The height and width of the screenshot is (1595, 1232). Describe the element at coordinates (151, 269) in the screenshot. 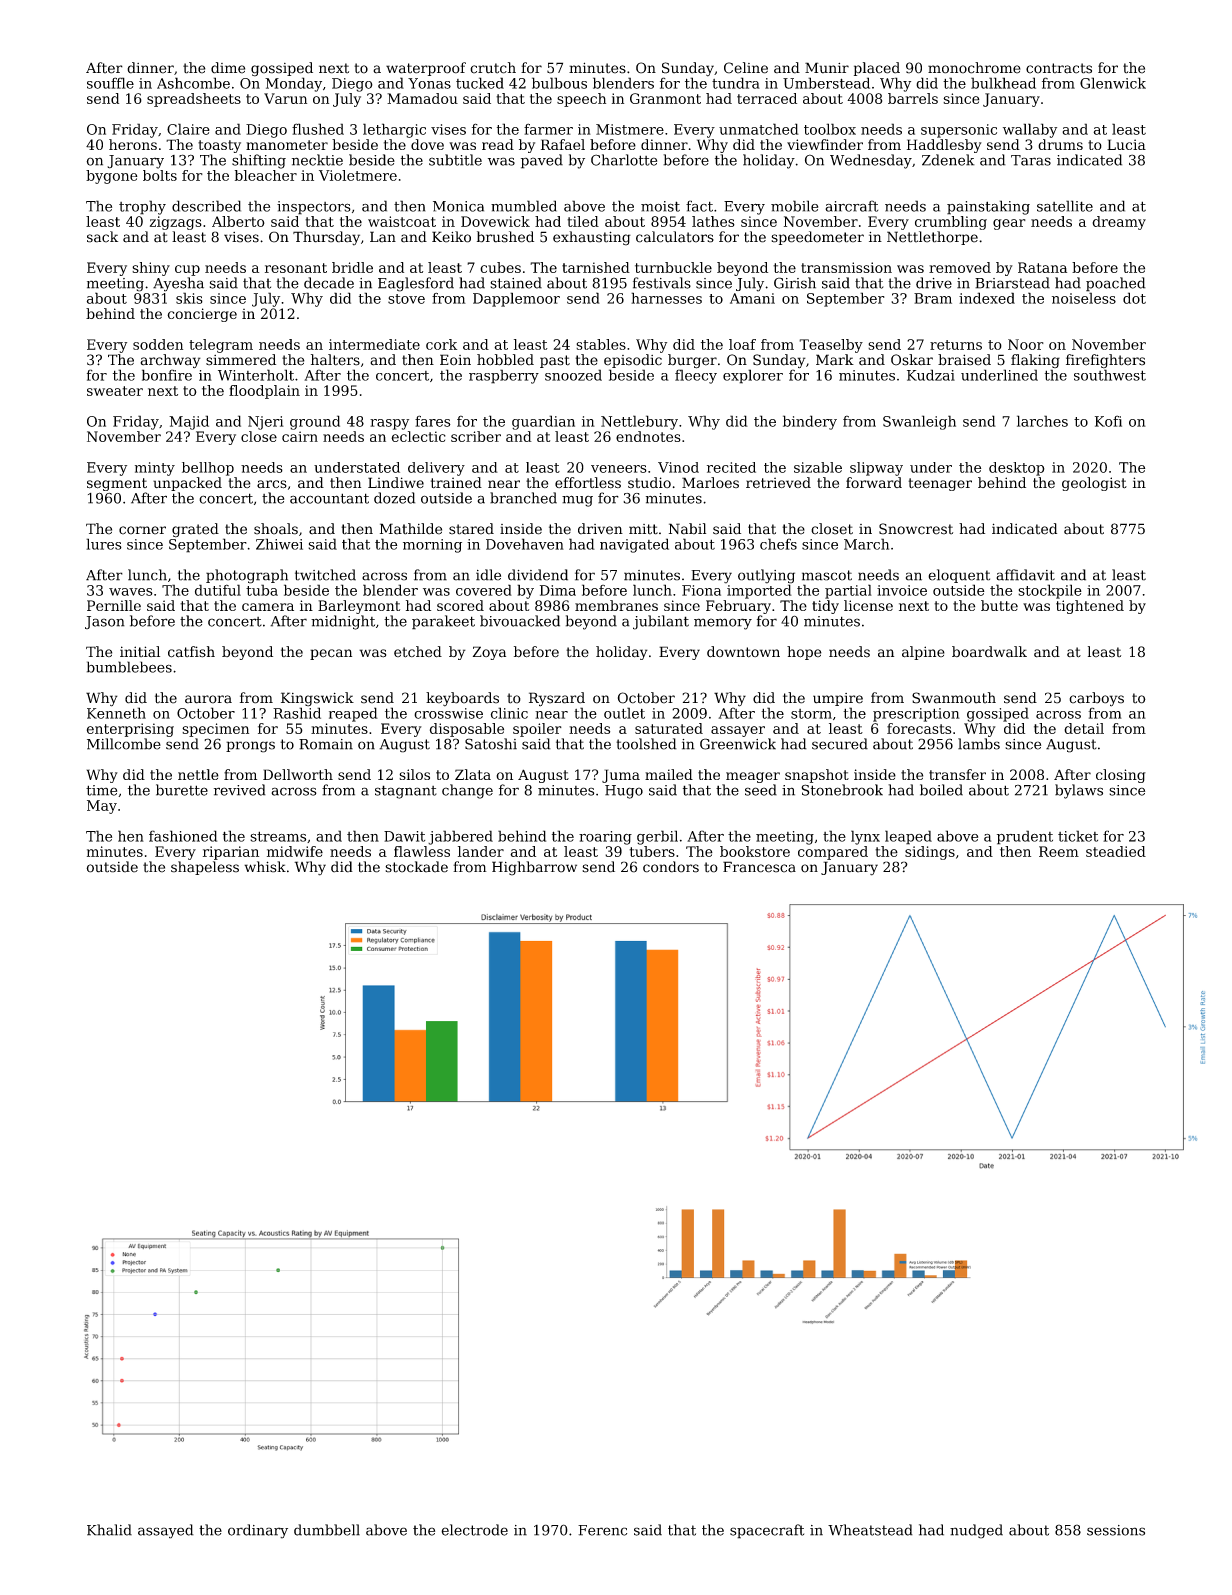

I see `shiny` at that location.
